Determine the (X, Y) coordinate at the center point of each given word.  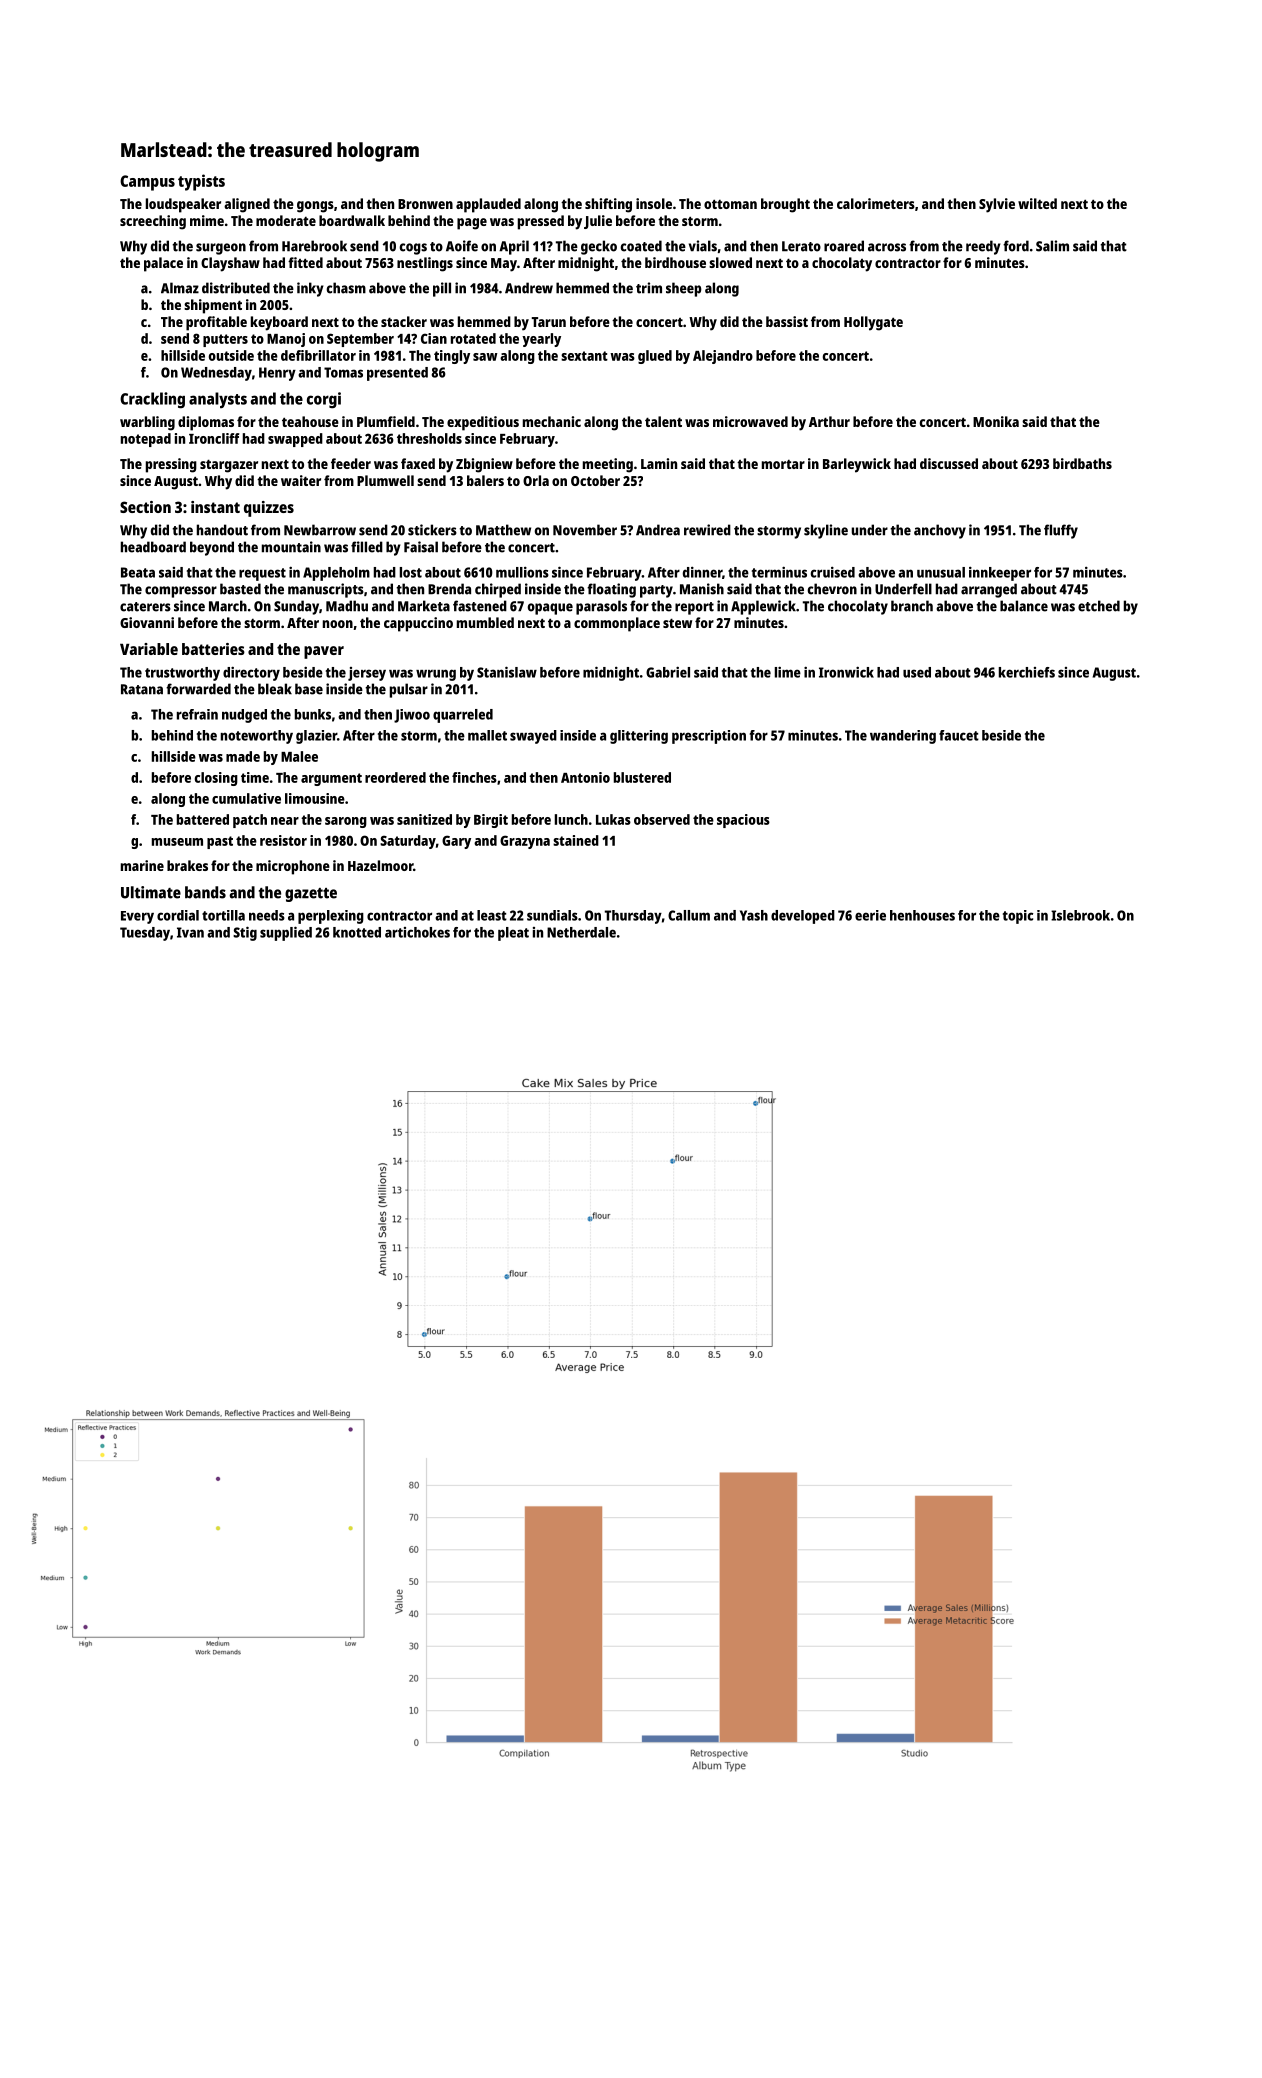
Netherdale (581, 932)
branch (912, 606)
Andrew (529, 288)
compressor (181, 592)
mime (207, 220)
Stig (245, 933)
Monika (996, 421)
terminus (779, 572)
